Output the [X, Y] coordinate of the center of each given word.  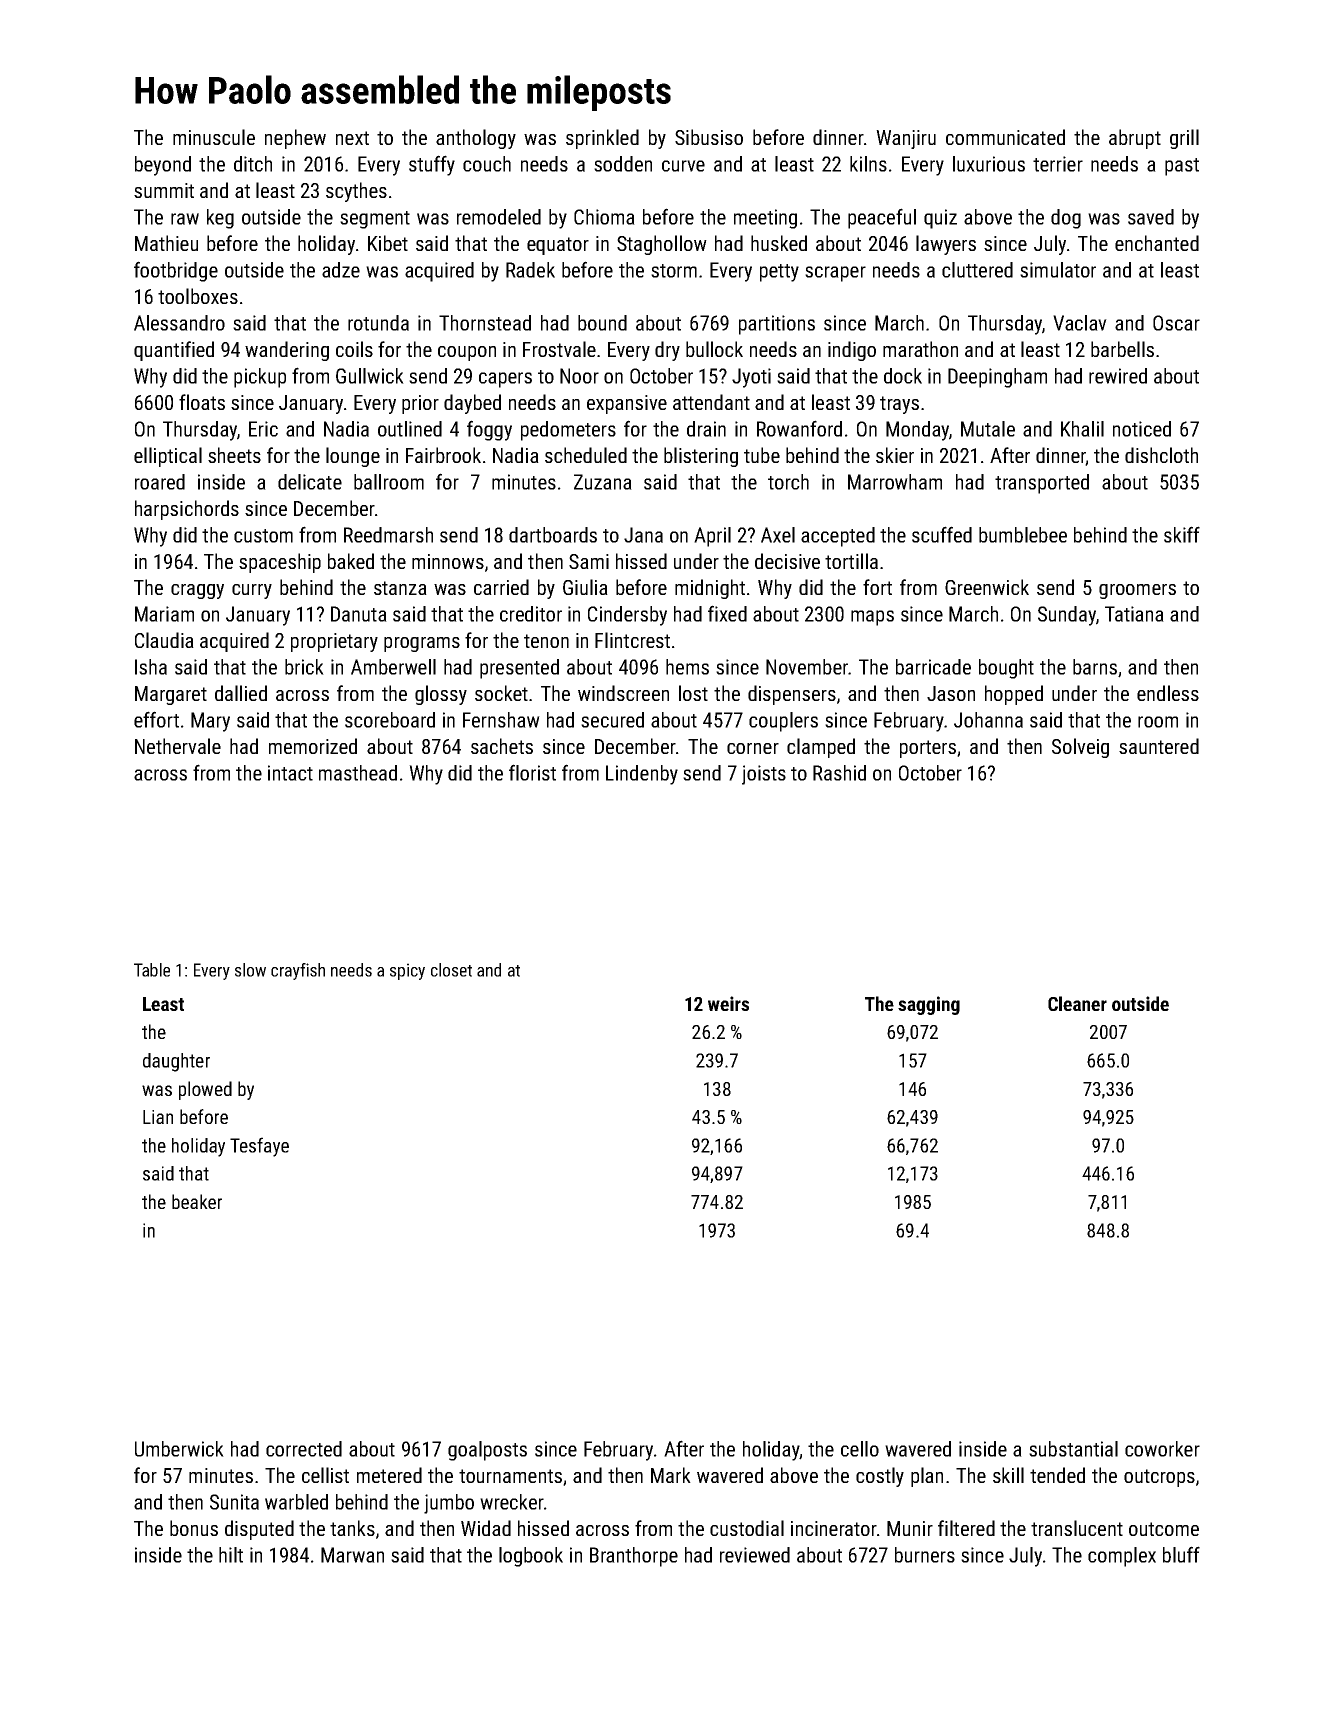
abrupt [1135, 139]
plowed [205, 1090]
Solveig [1080, 748]
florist [532, 772]
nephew [295, 139]
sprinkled [602, 139]
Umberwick [179, 1449]
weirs [728, 1003]
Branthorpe [634, 1557]
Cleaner [1077, 1003]
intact [290, 773]
